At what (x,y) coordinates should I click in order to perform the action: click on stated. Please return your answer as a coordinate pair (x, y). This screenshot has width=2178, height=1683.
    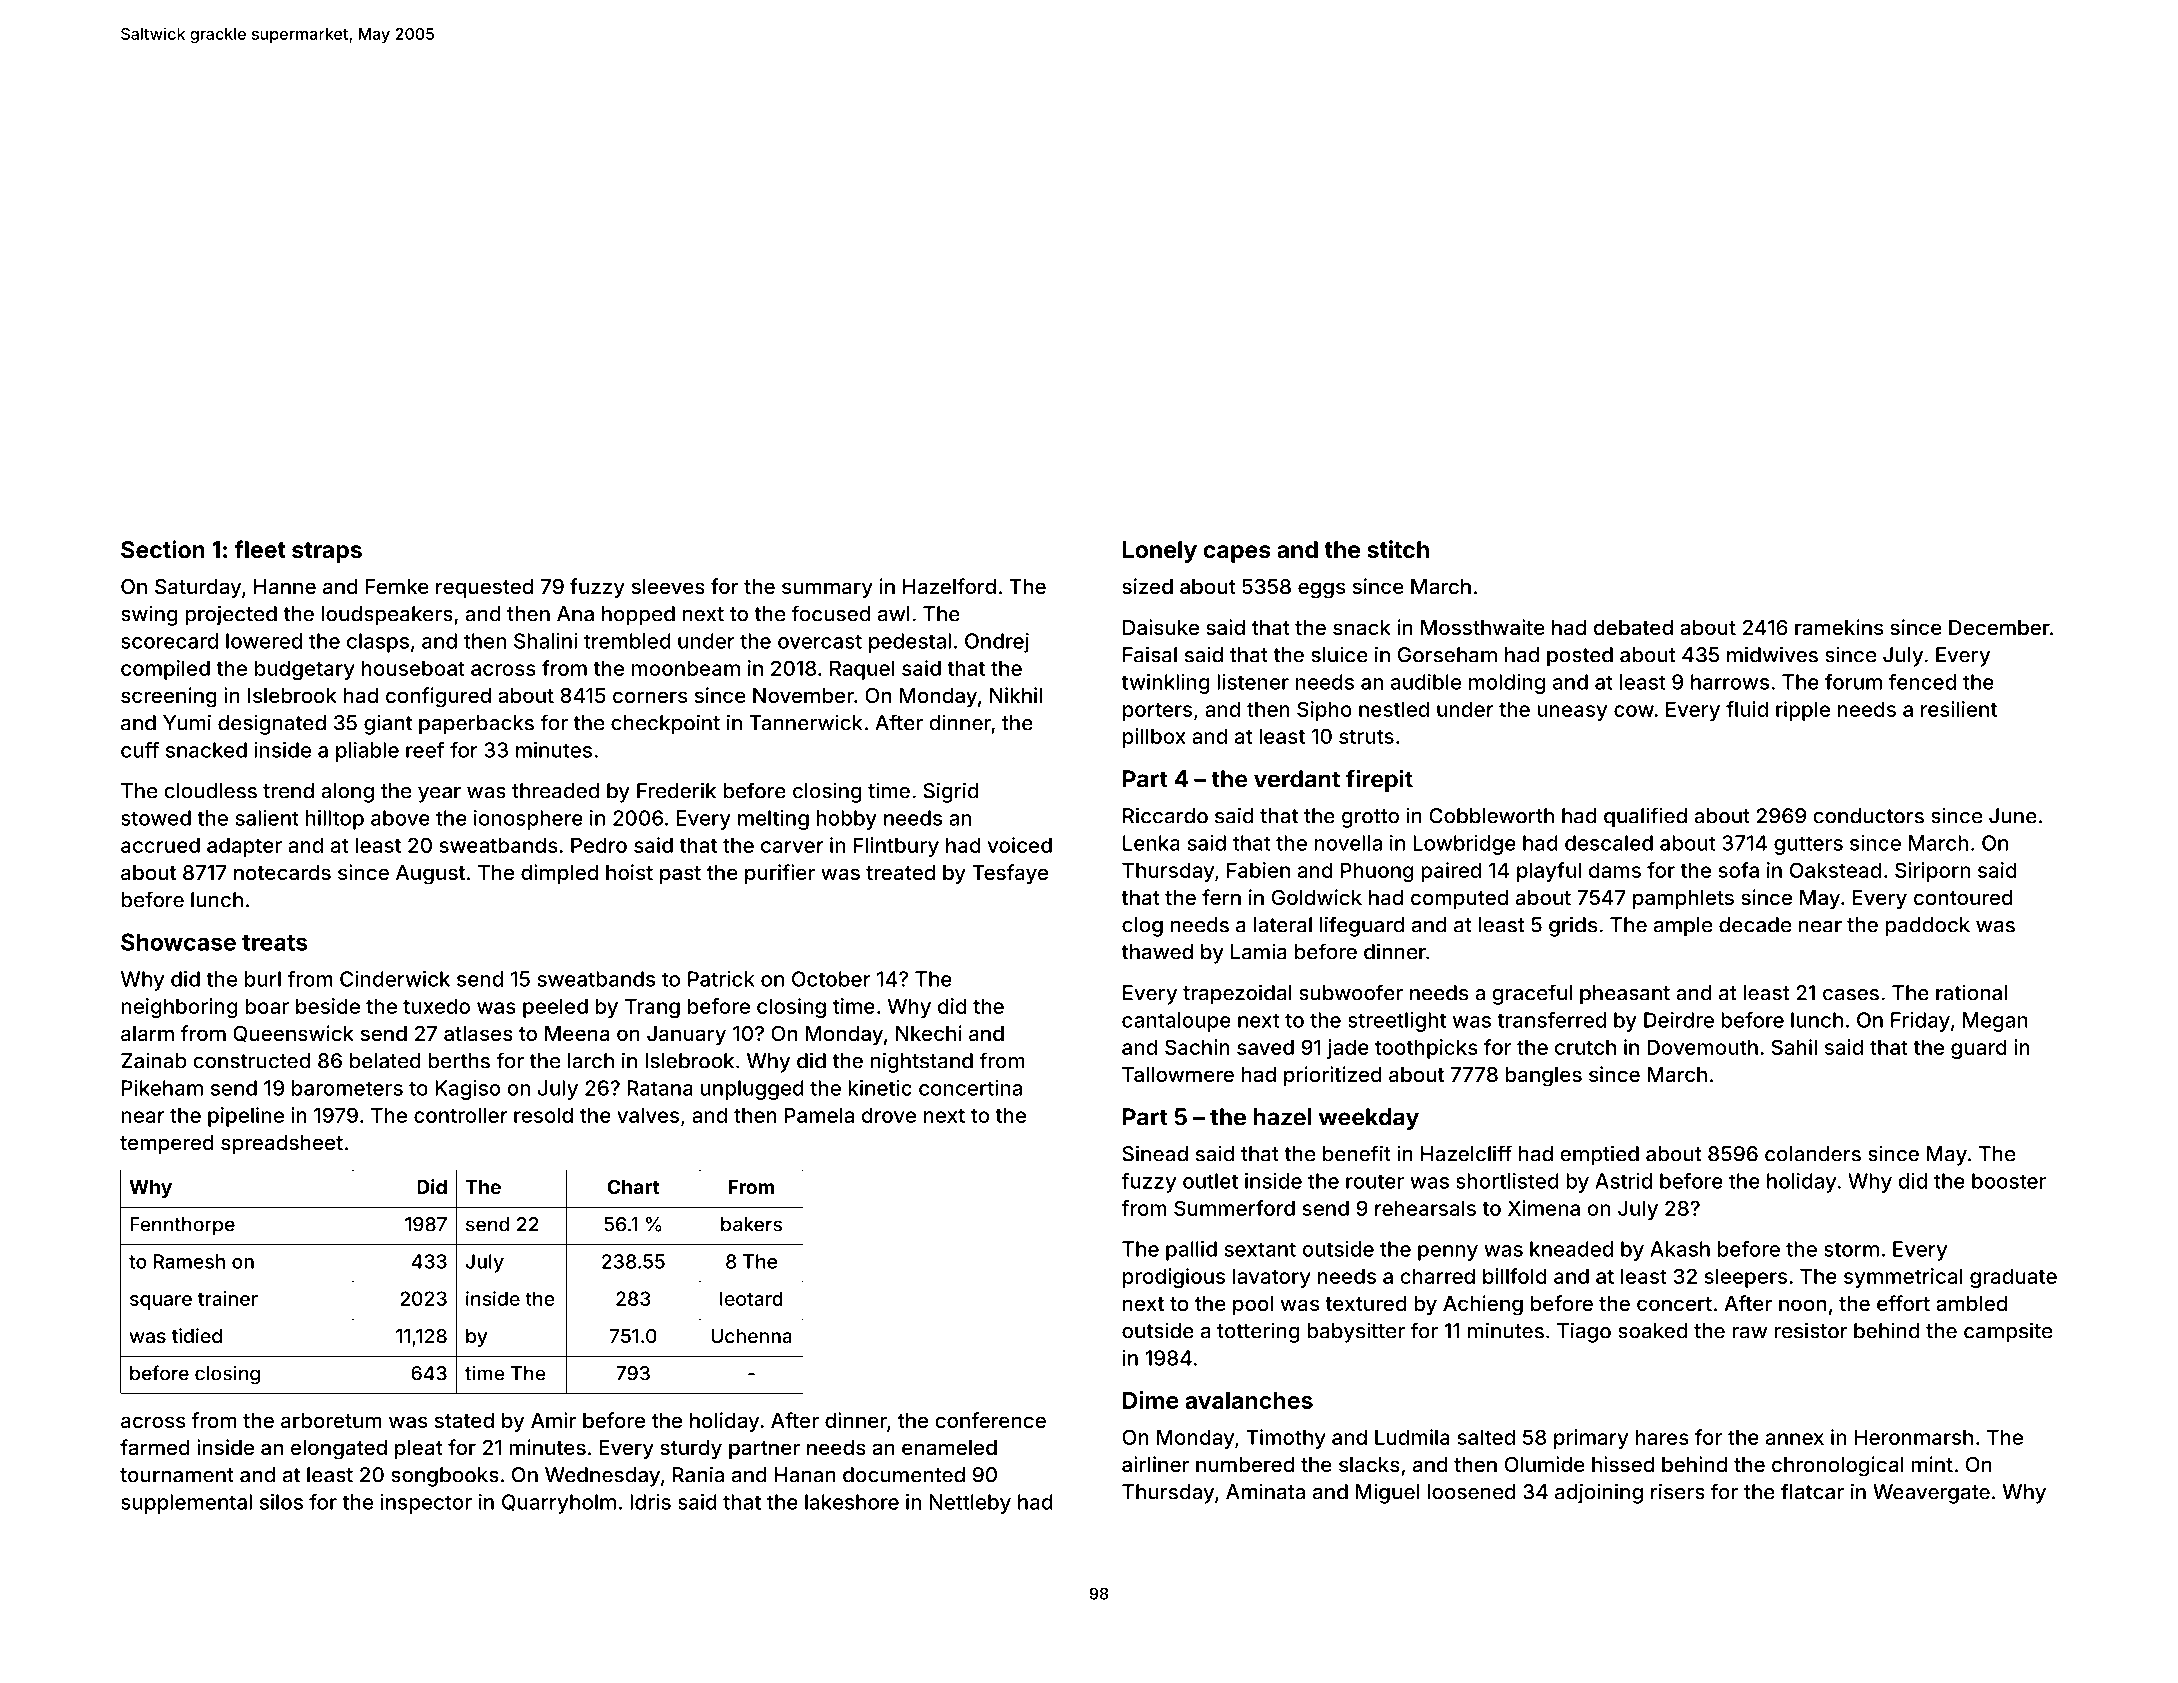
    Looking at the image, I should click on (464, 1420).
